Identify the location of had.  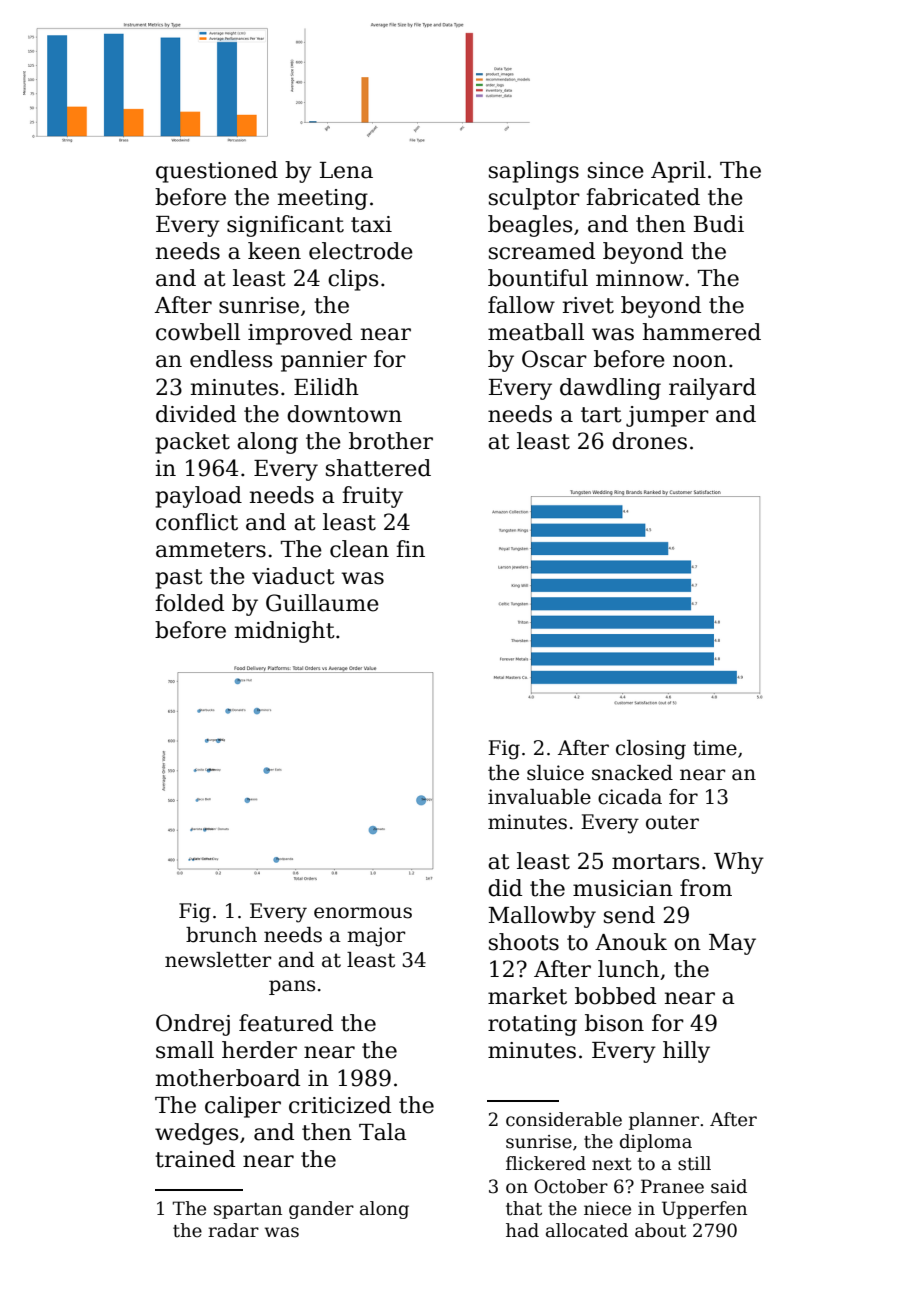
(522, 1230).
